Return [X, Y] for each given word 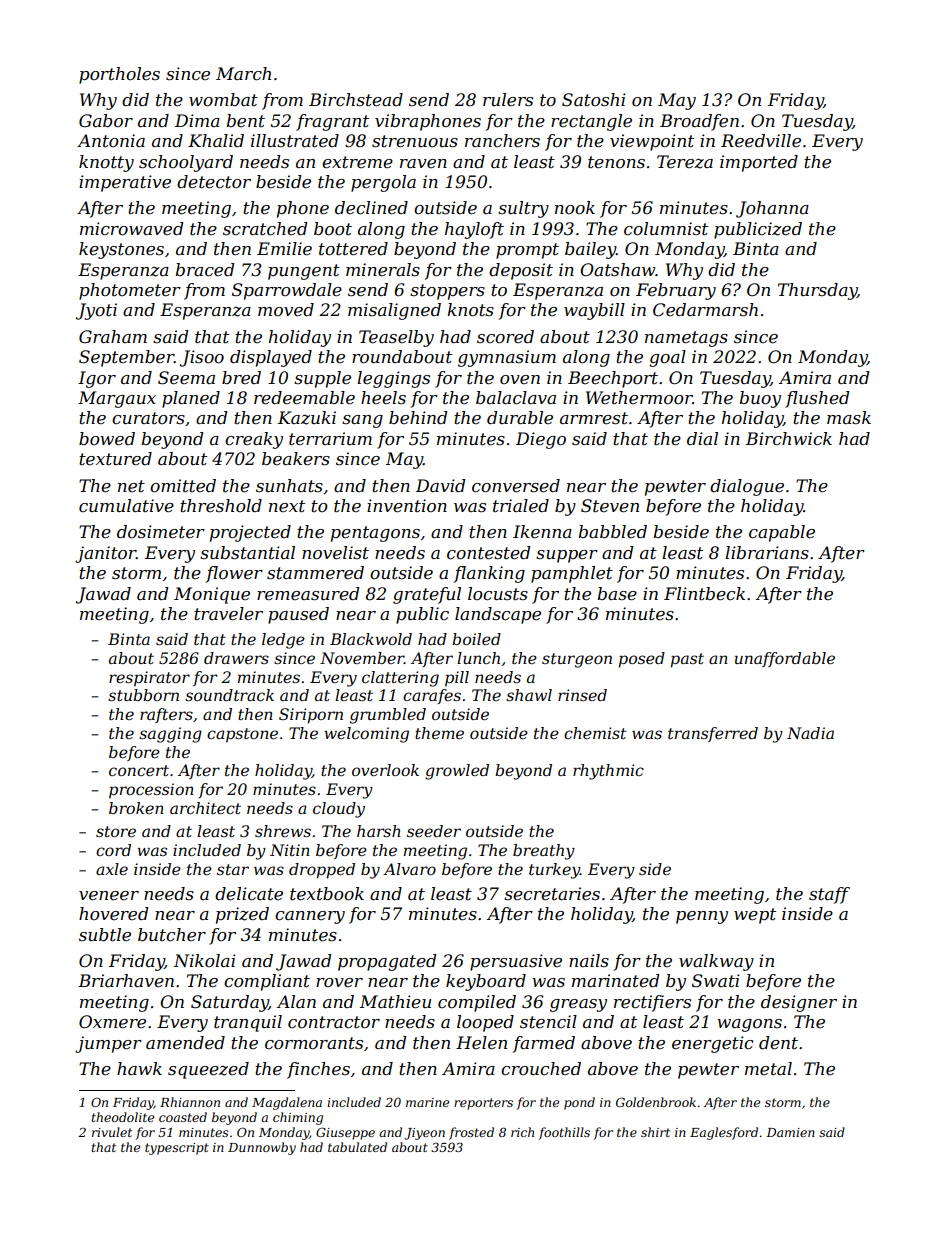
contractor [334, 1022]
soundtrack [229, 695]
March [243, 74]
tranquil [248, 1023]
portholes [119, 75]
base [617, 594]
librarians [767, 552]
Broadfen [699, 122]
